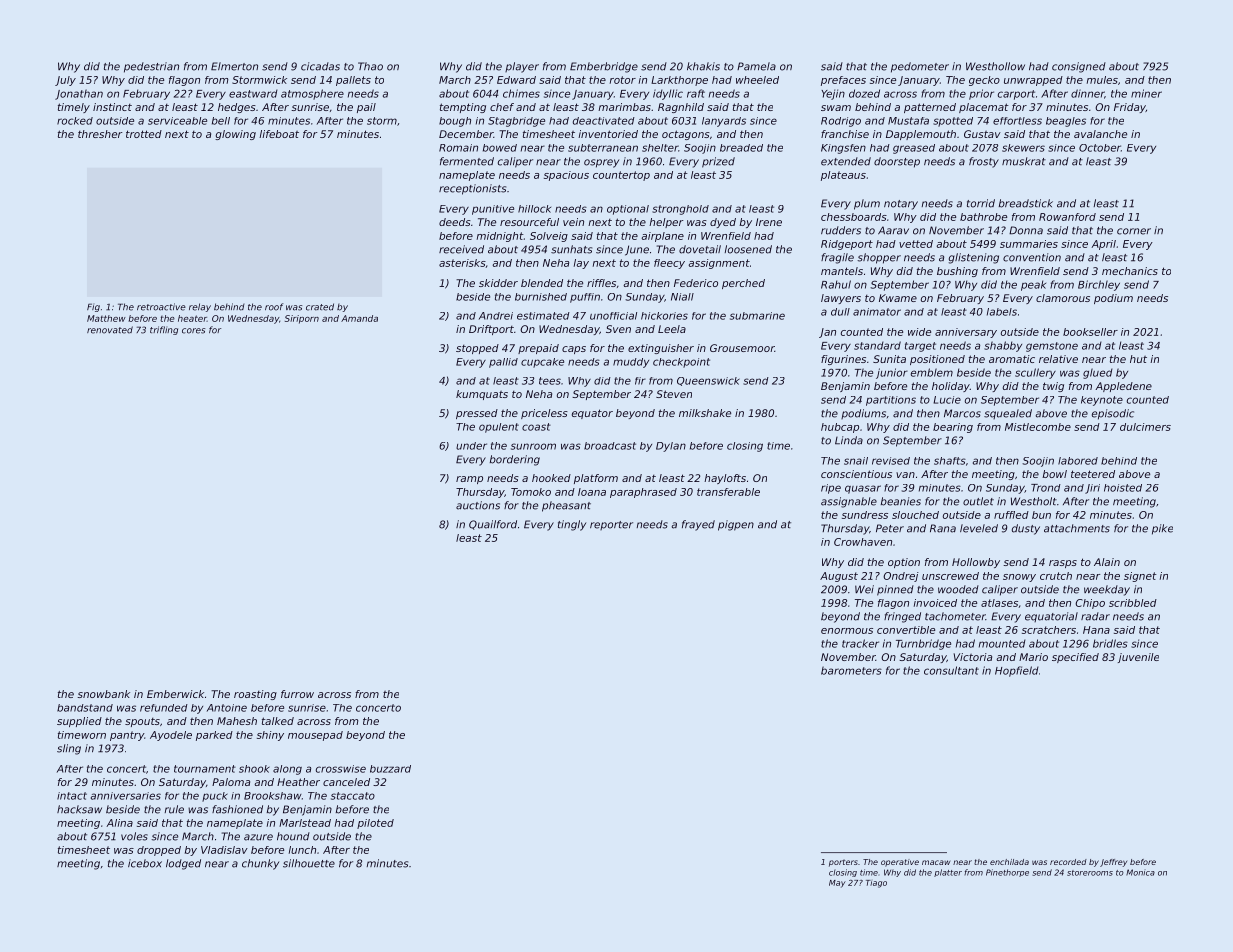 Image resolution: width=1233 pixels, height=952 pixels. I want to click on cores, so click(193, 331).
